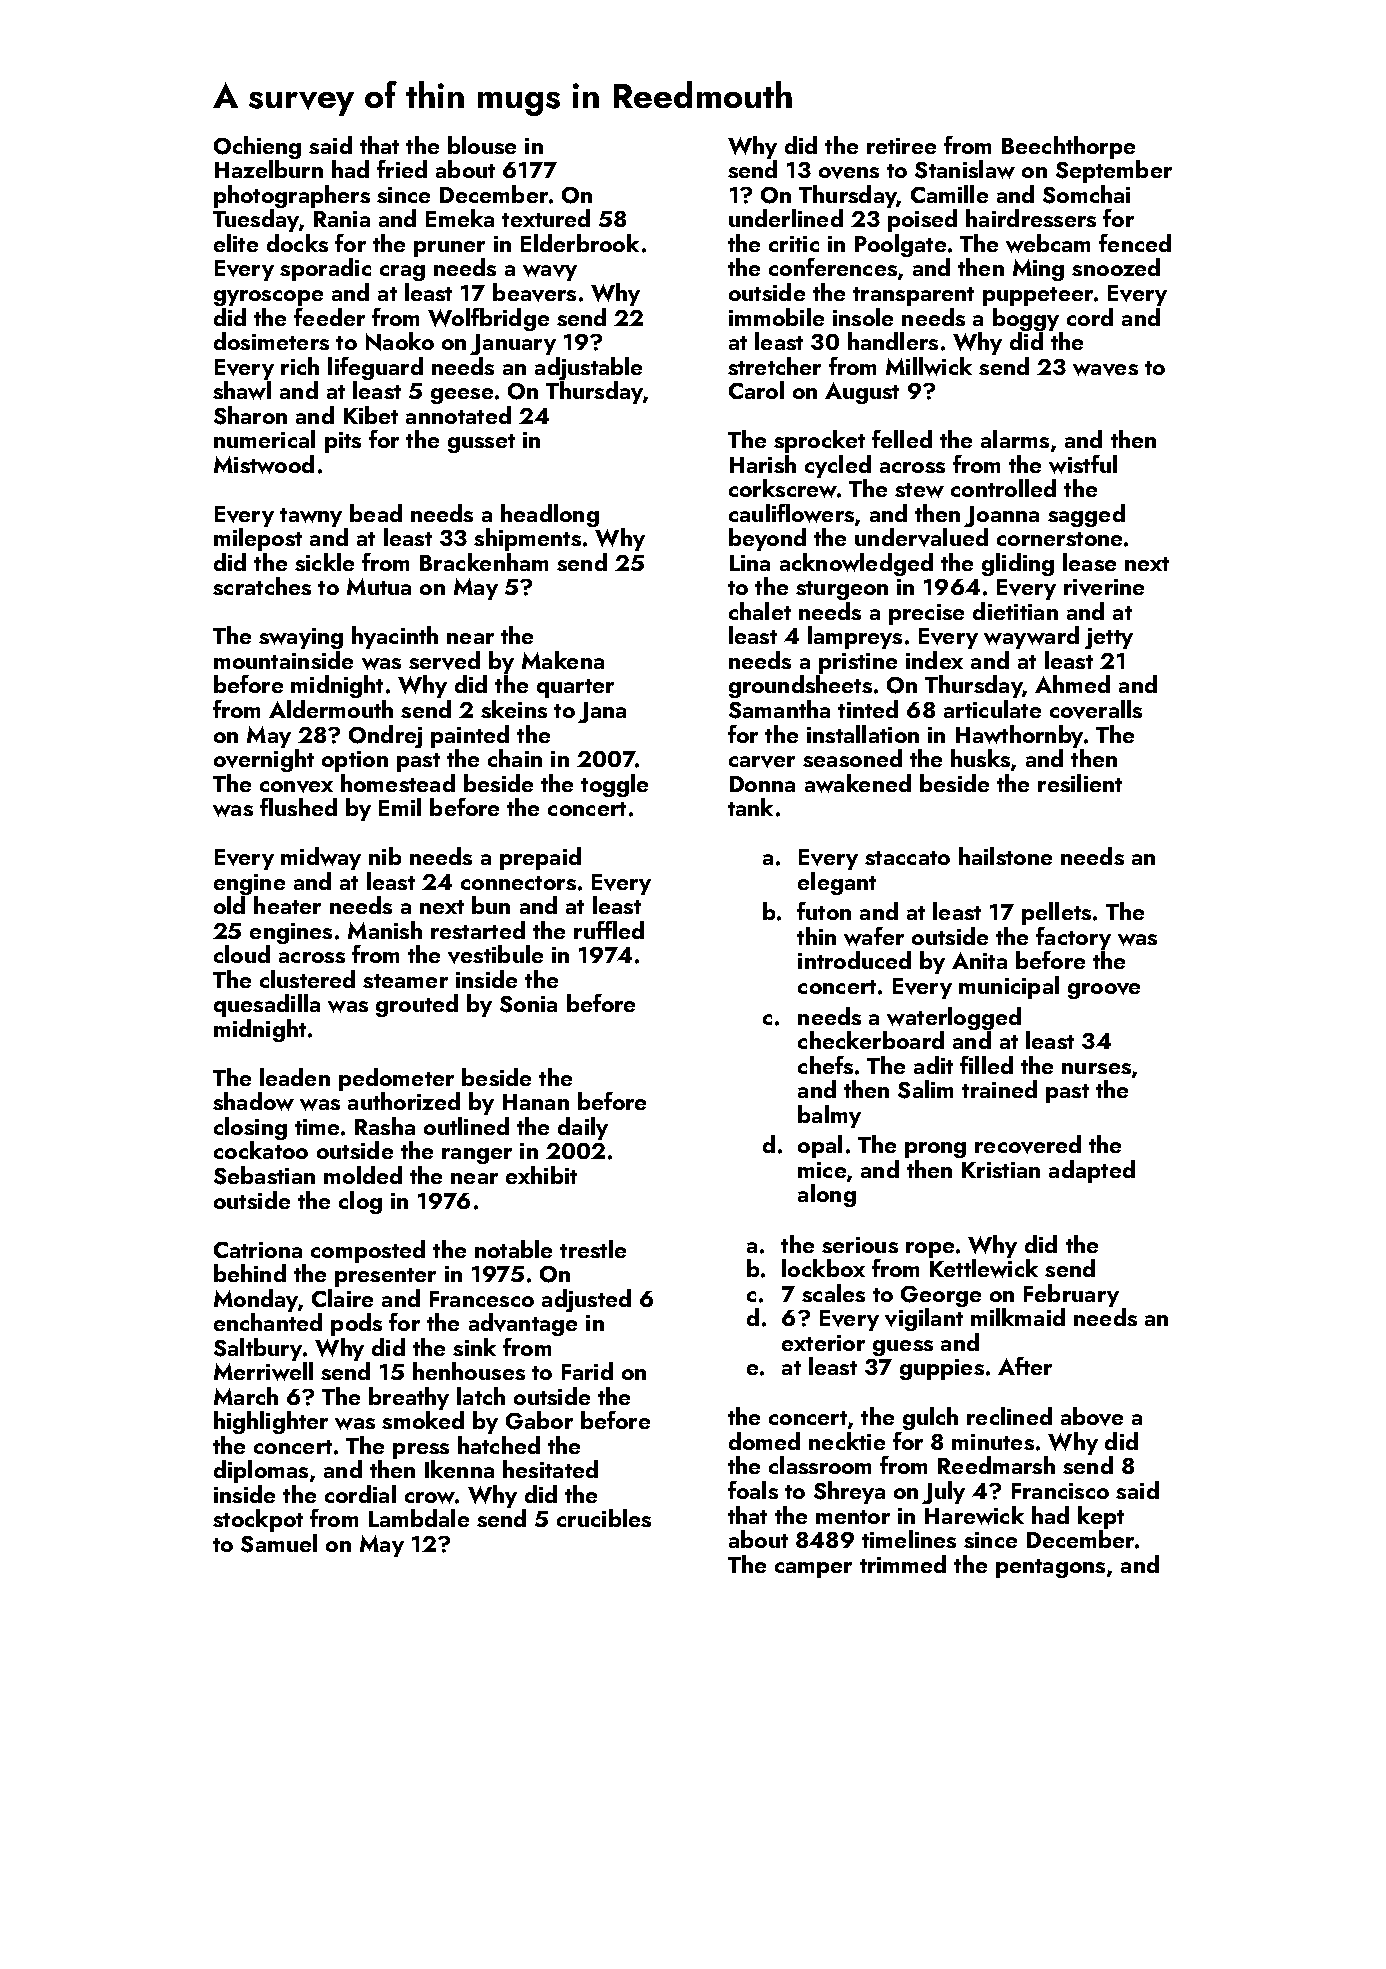 The height and width of the document is (1969, 1386). Describe the element at coordinates (246, 1396) in the document. I see `March` at that location.
